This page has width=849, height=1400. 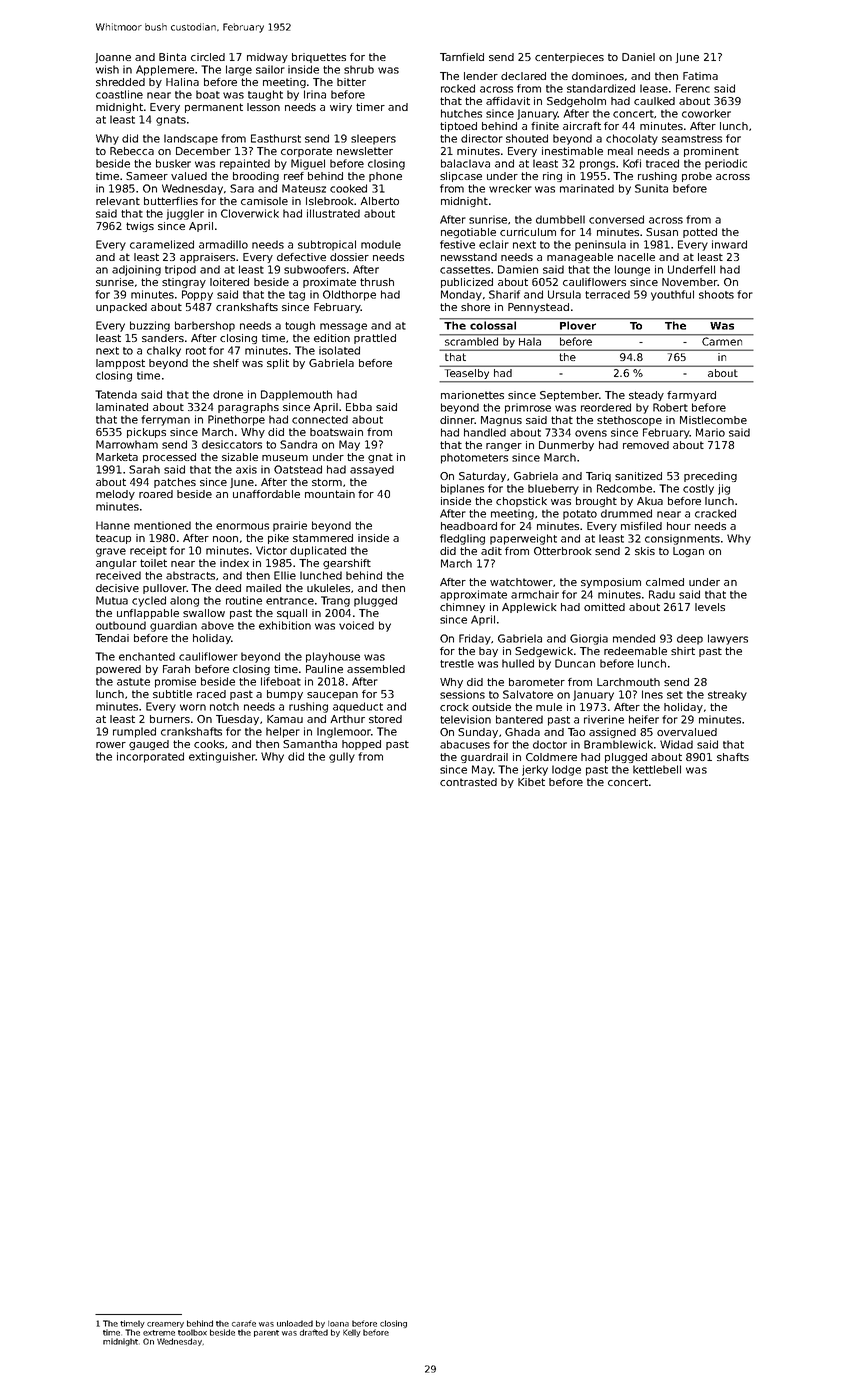 I want to click on shore, so click(x=475, y=307).
